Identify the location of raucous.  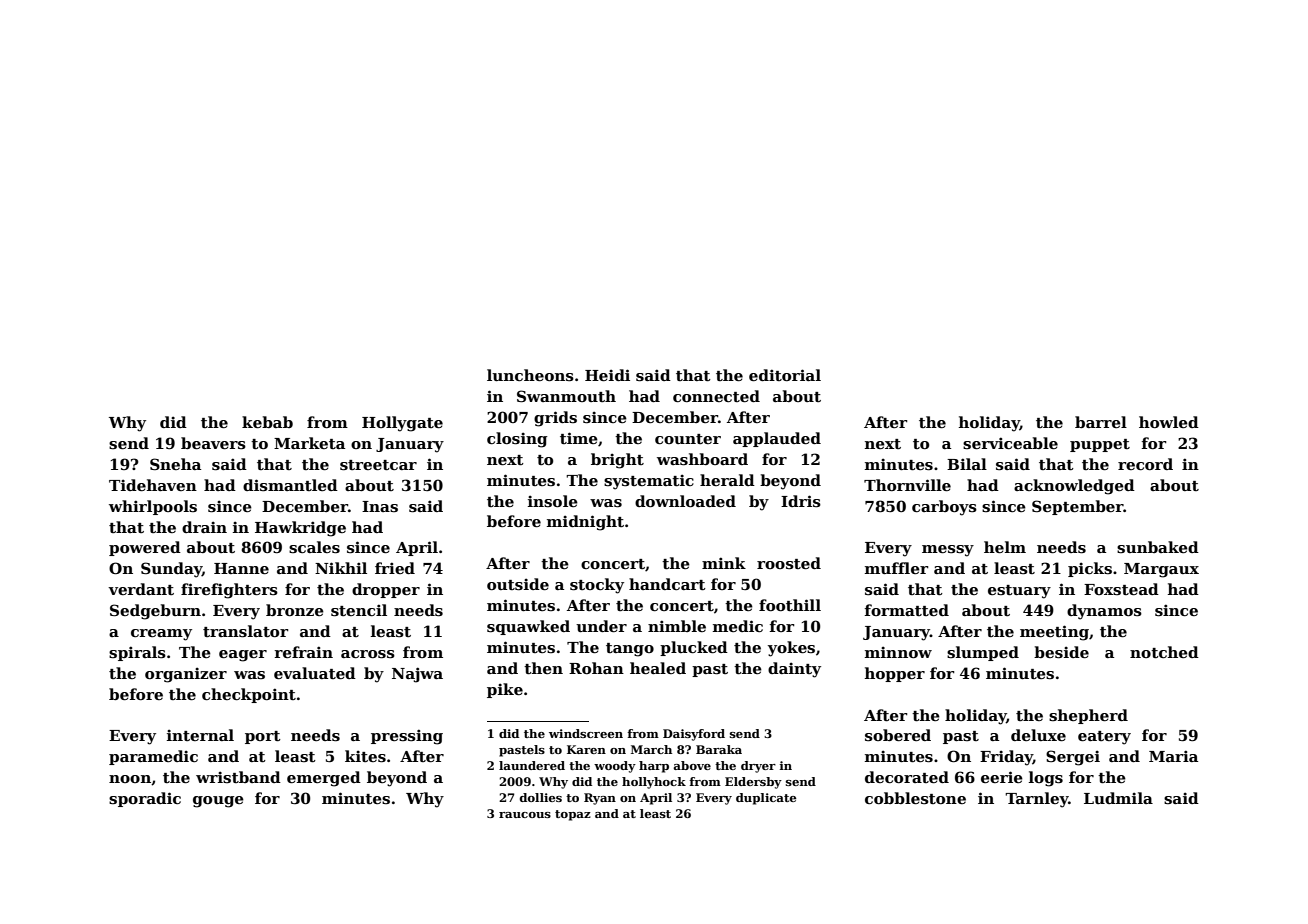
(525, 815).
